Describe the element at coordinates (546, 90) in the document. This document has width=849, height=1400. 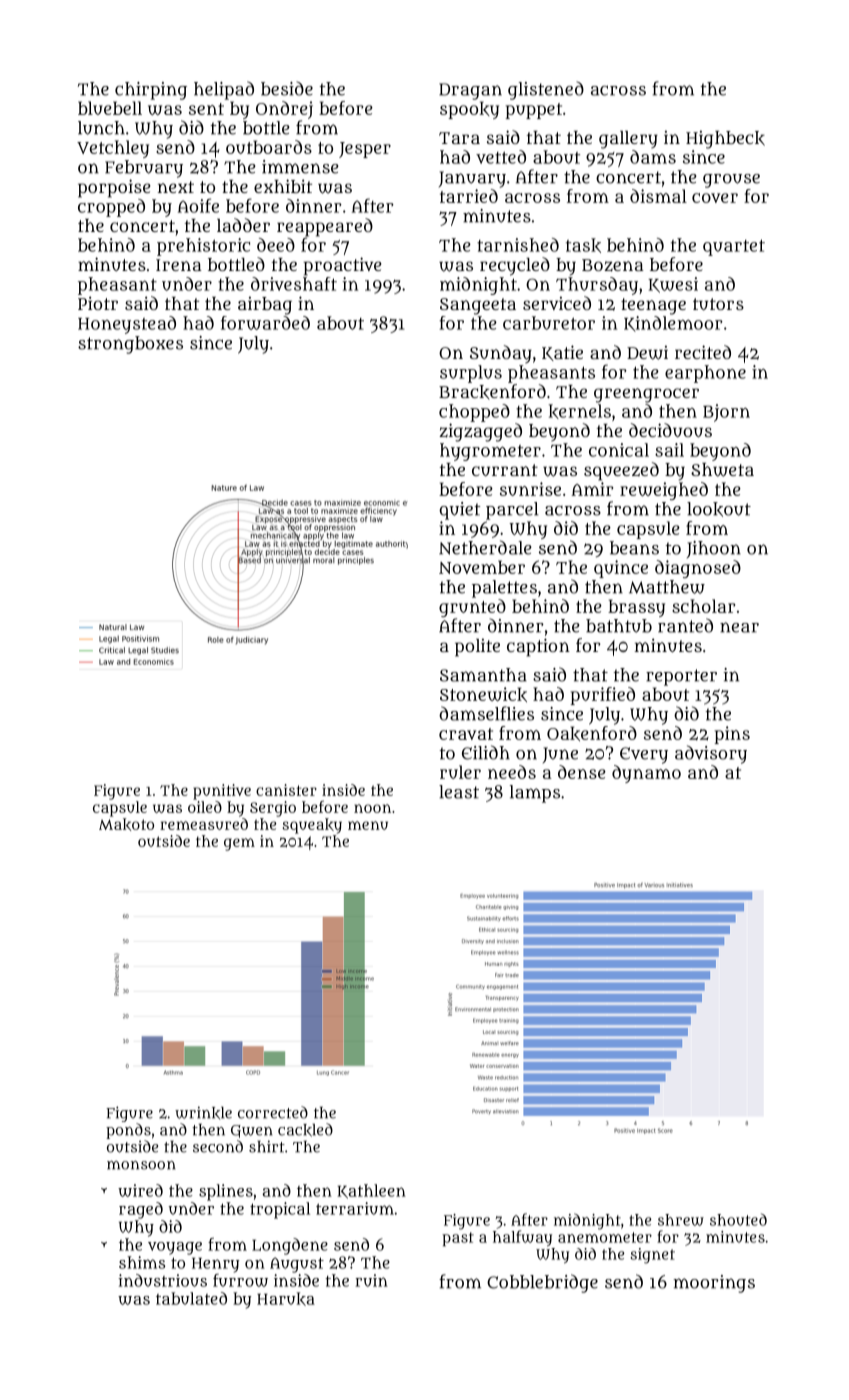
I see `glistened` at that location.
